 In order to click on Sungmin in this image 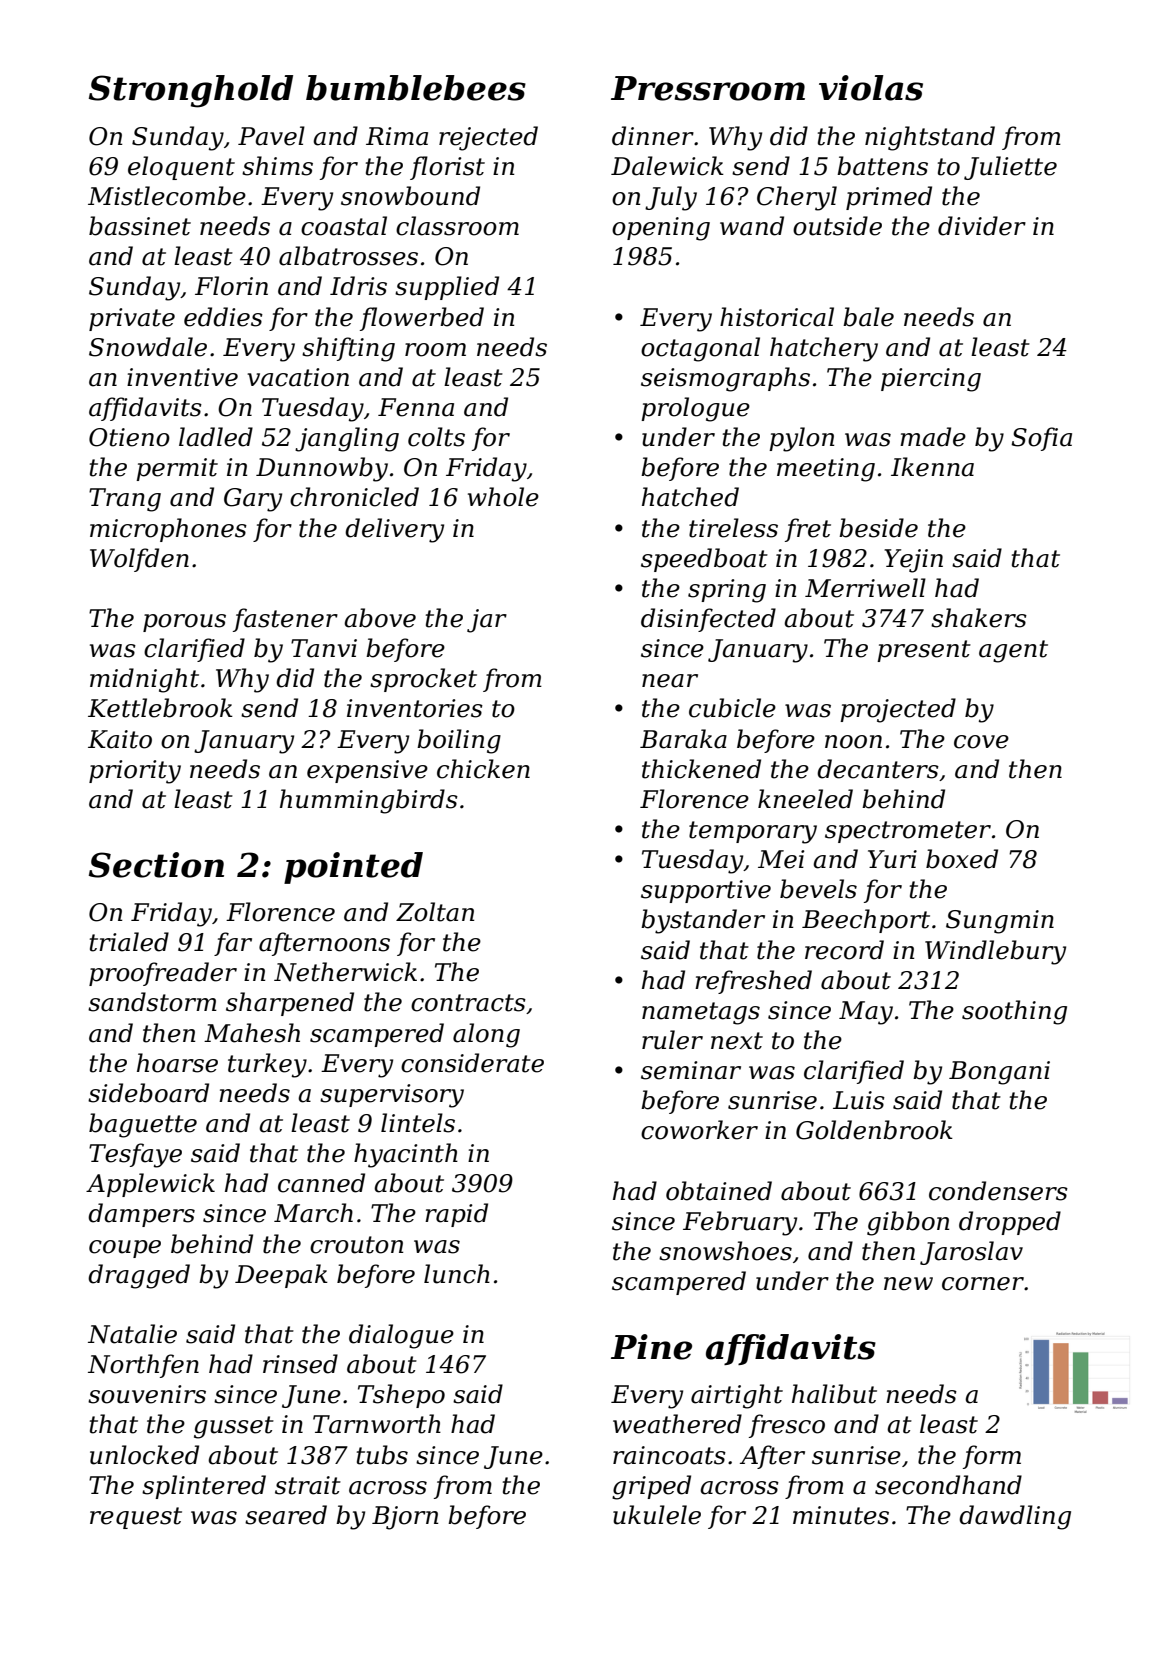, I will do `click(1000, 922)`.
